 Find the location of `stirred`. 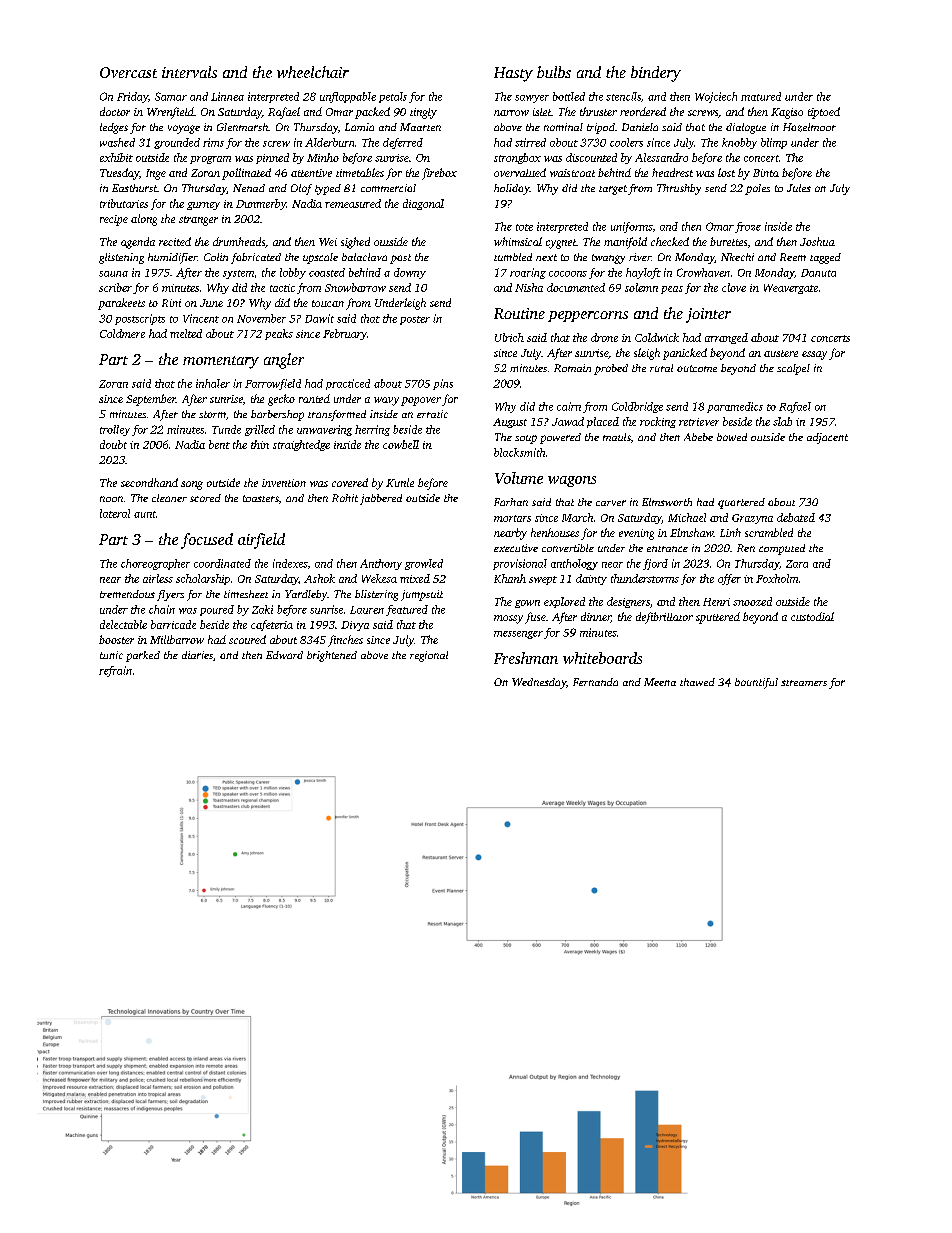

stirred is located at coordinates (530, 142).
